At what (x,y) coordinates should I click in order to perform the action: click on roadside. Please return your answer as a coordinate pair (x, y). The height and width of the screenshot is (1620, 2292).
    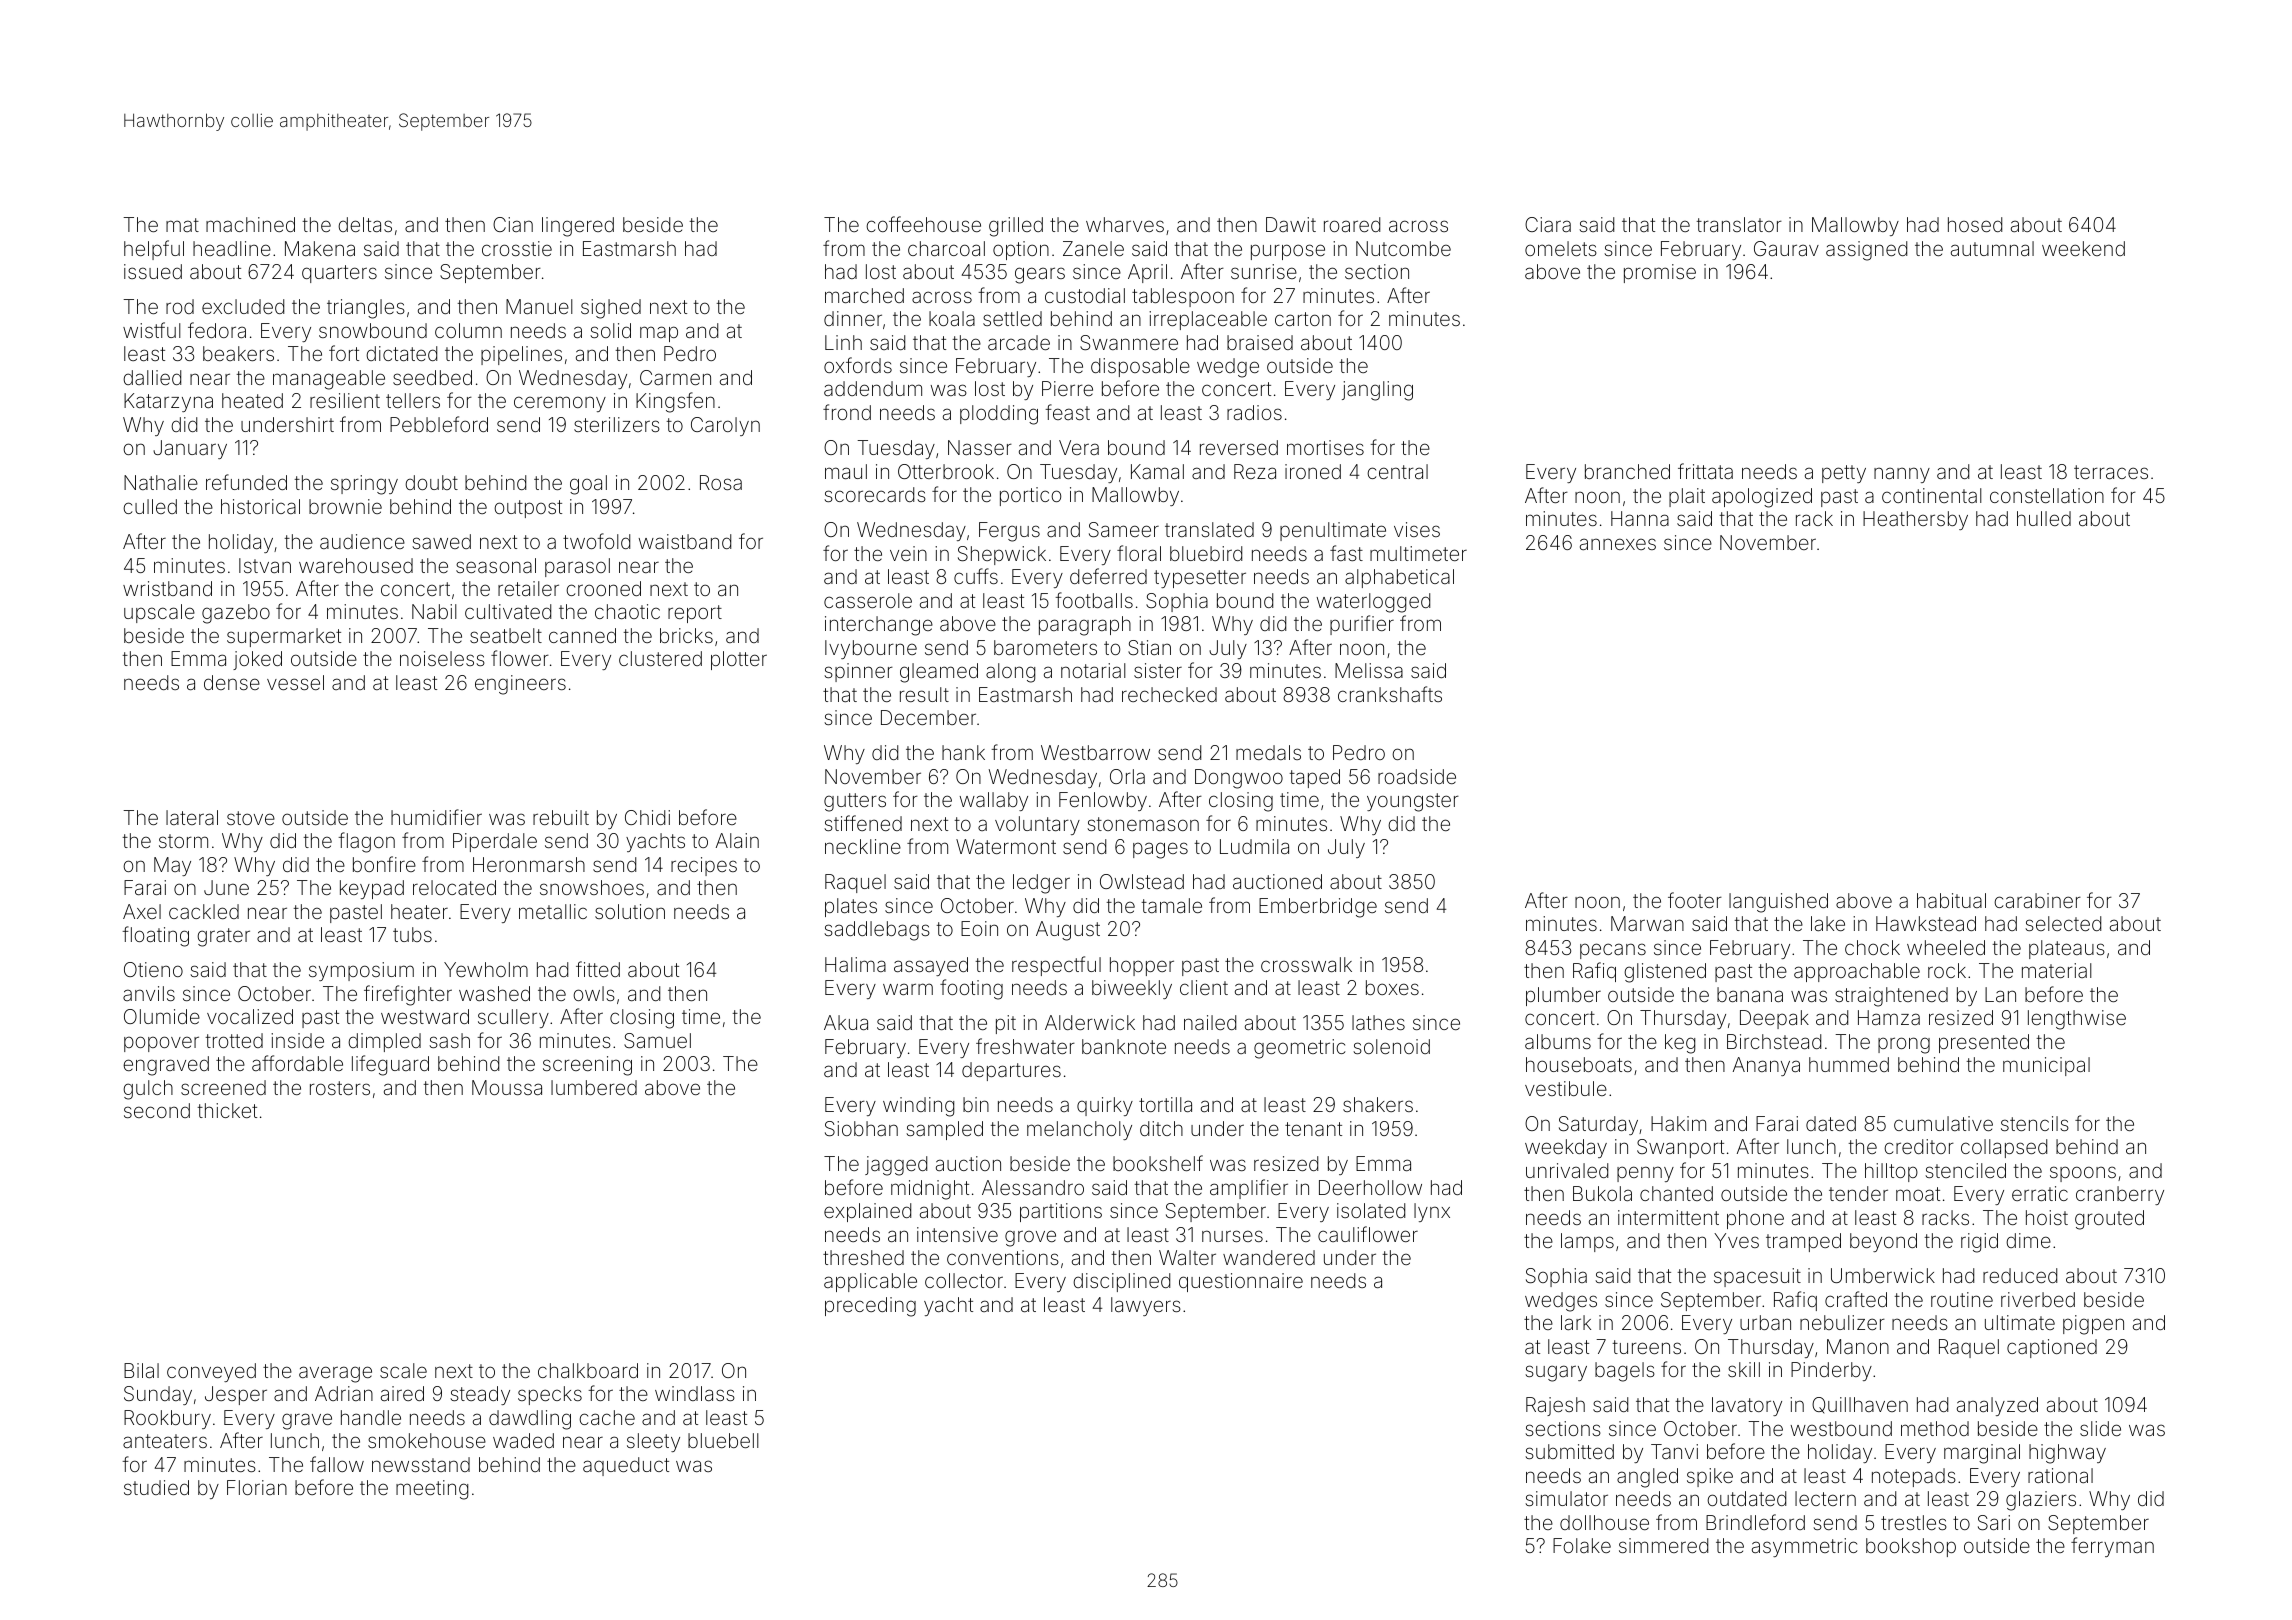
    Looking at the image, I should click on (1417, 776).
